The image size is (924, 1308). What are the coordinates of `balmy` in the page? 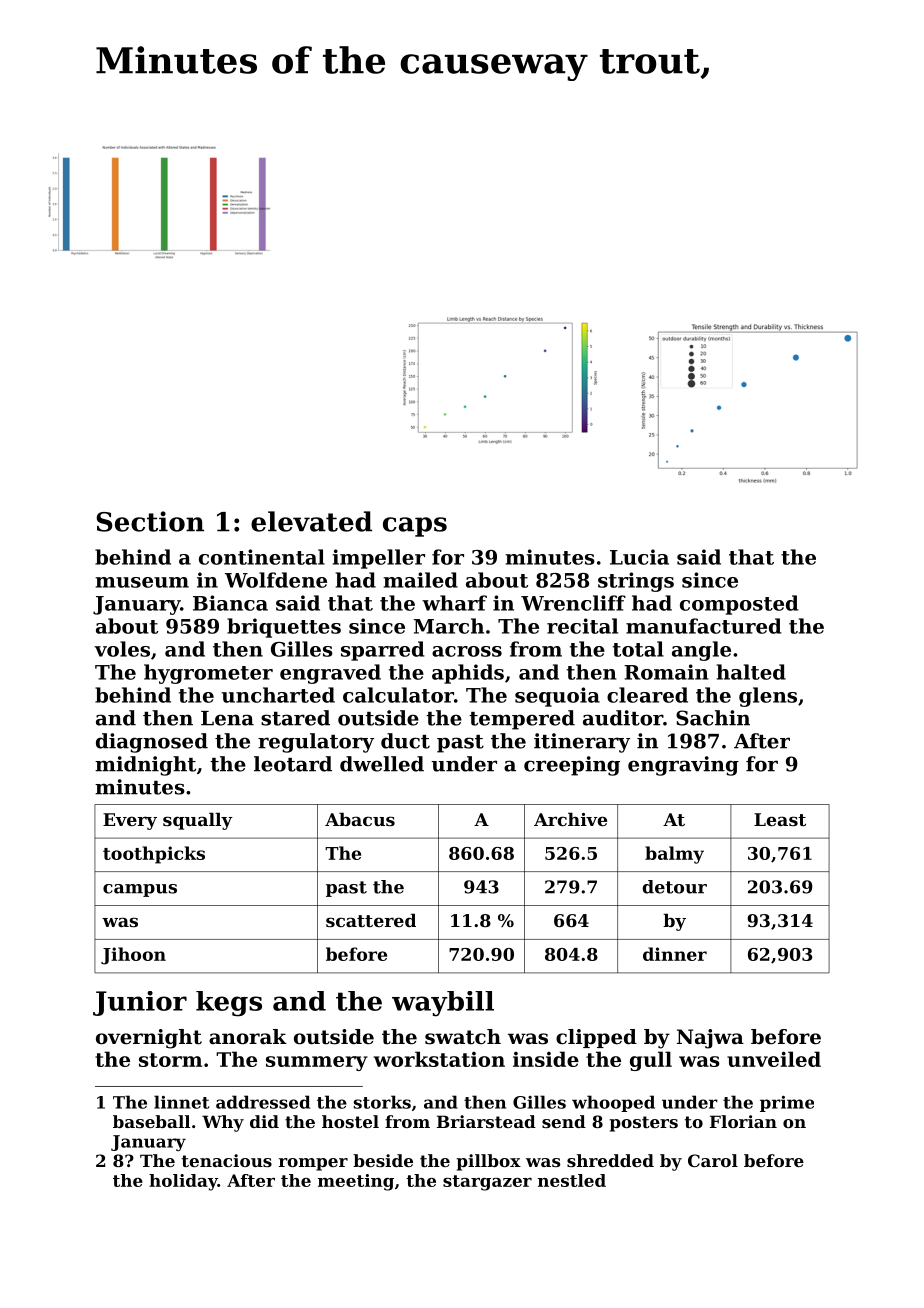 It's located at (674, 855).
